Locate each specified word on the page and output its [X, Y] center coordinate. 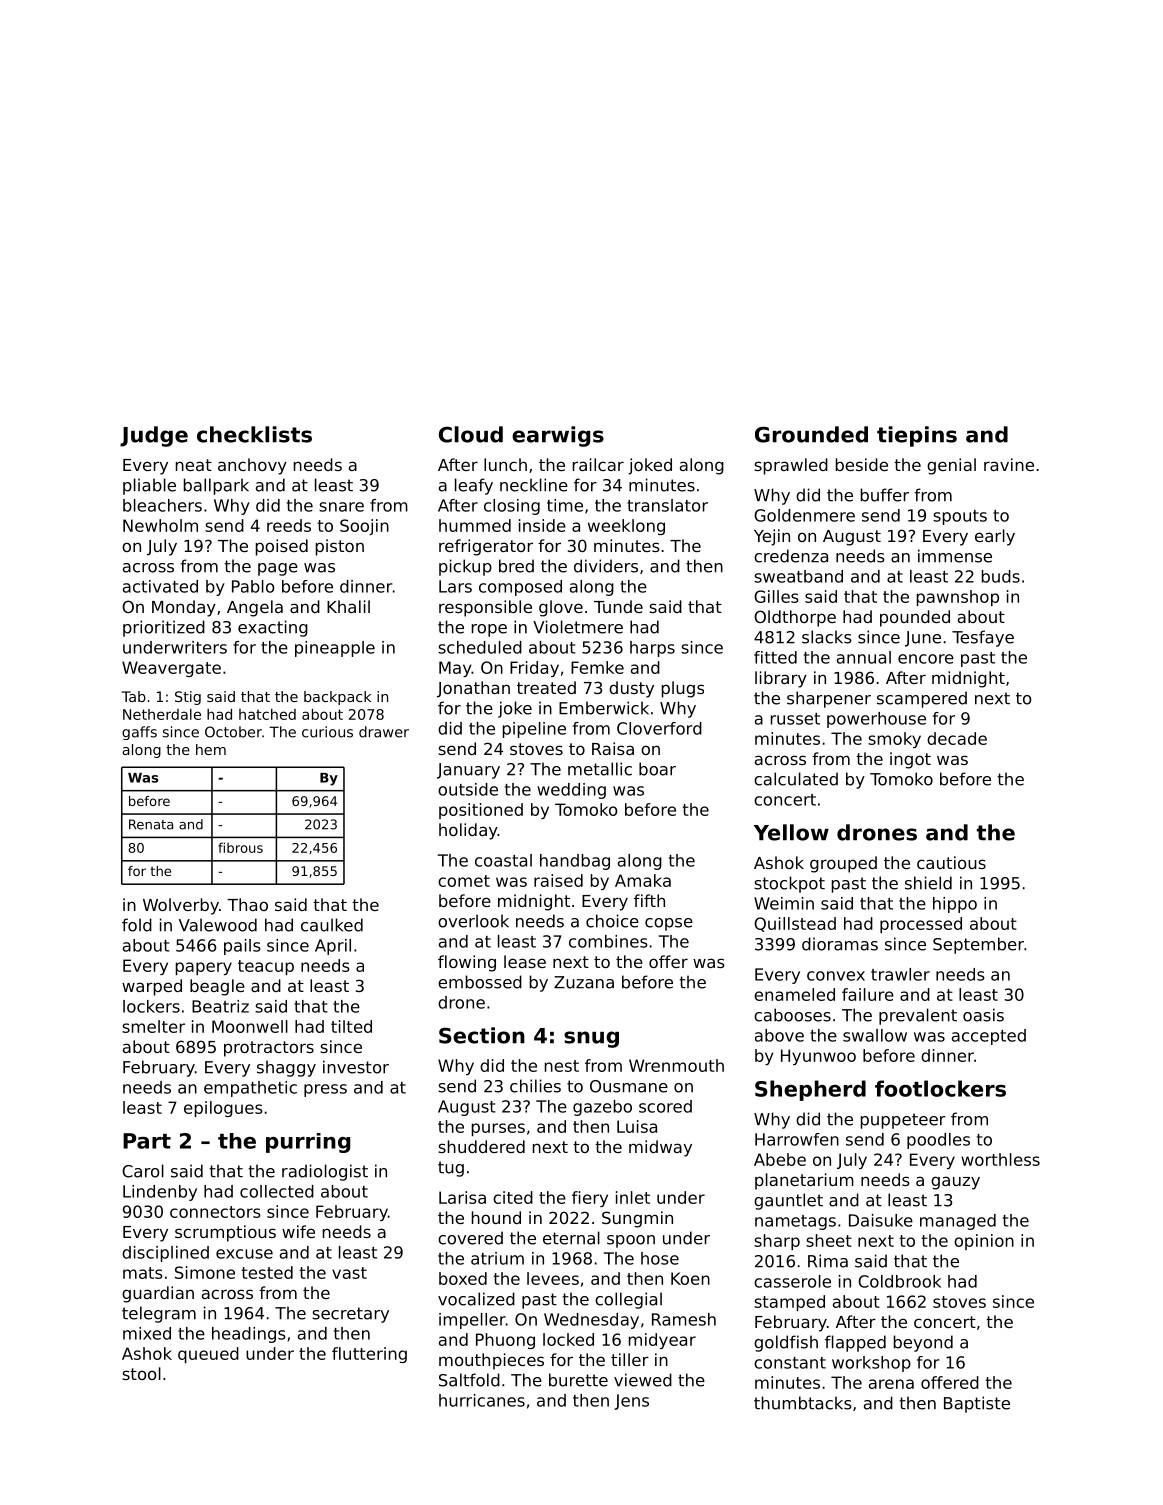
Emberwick [604, 708]
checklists [254, 434]
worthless [1000, 1159]
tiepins [917, 436]
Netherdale [162, 714]
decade [957, 738]
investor [356, 1067]
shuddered [481, 1146]
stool [141, 1373]
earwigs [558, 436]
